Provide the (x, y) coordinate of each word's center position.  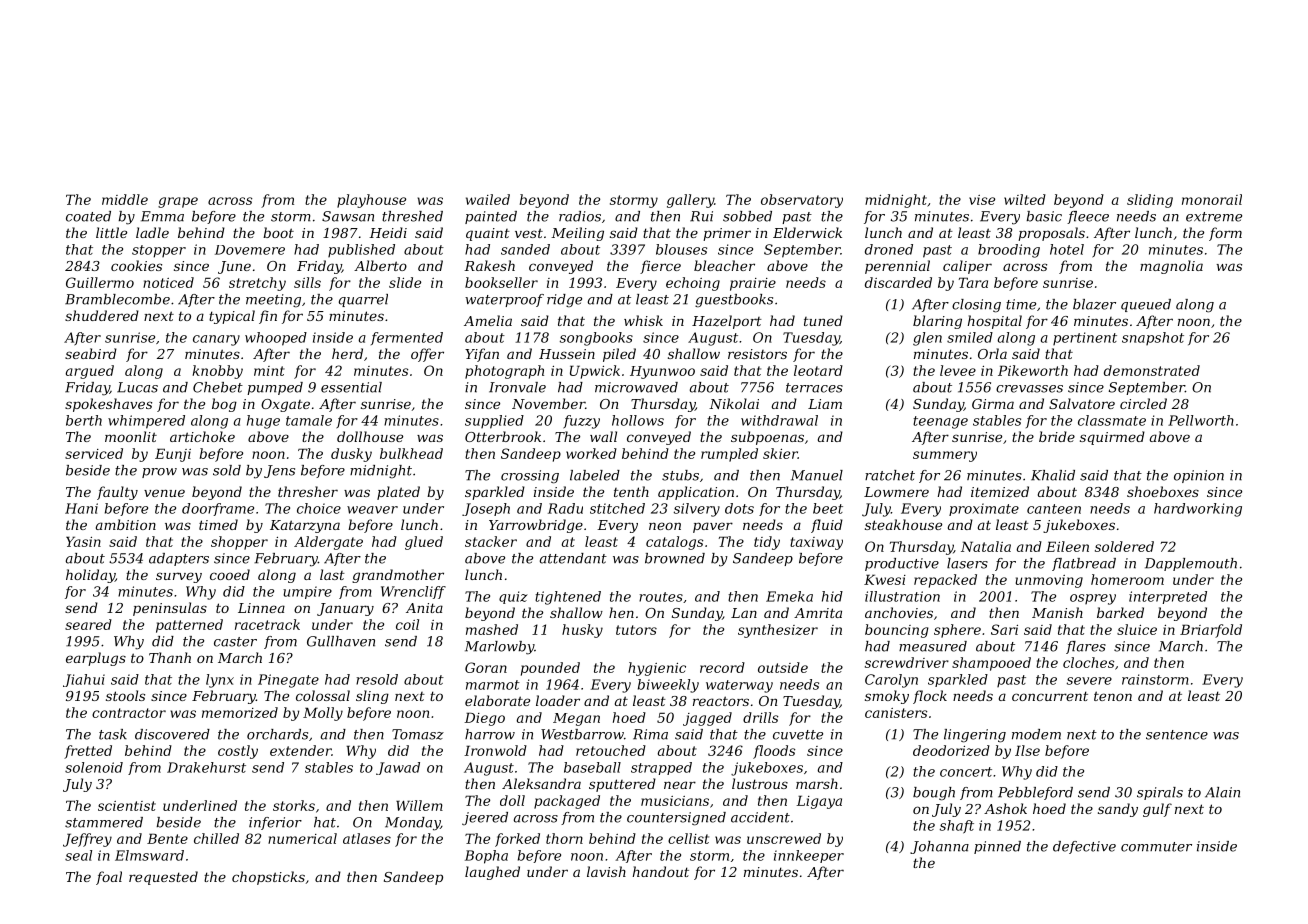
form (1225, 234)
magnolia (1171, 267)
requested (163, 878)
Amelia (488, 320)
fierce (660, 267)
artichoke (202, 436)
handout (661, 871)
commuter (1156, 847)
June (234, 267)
